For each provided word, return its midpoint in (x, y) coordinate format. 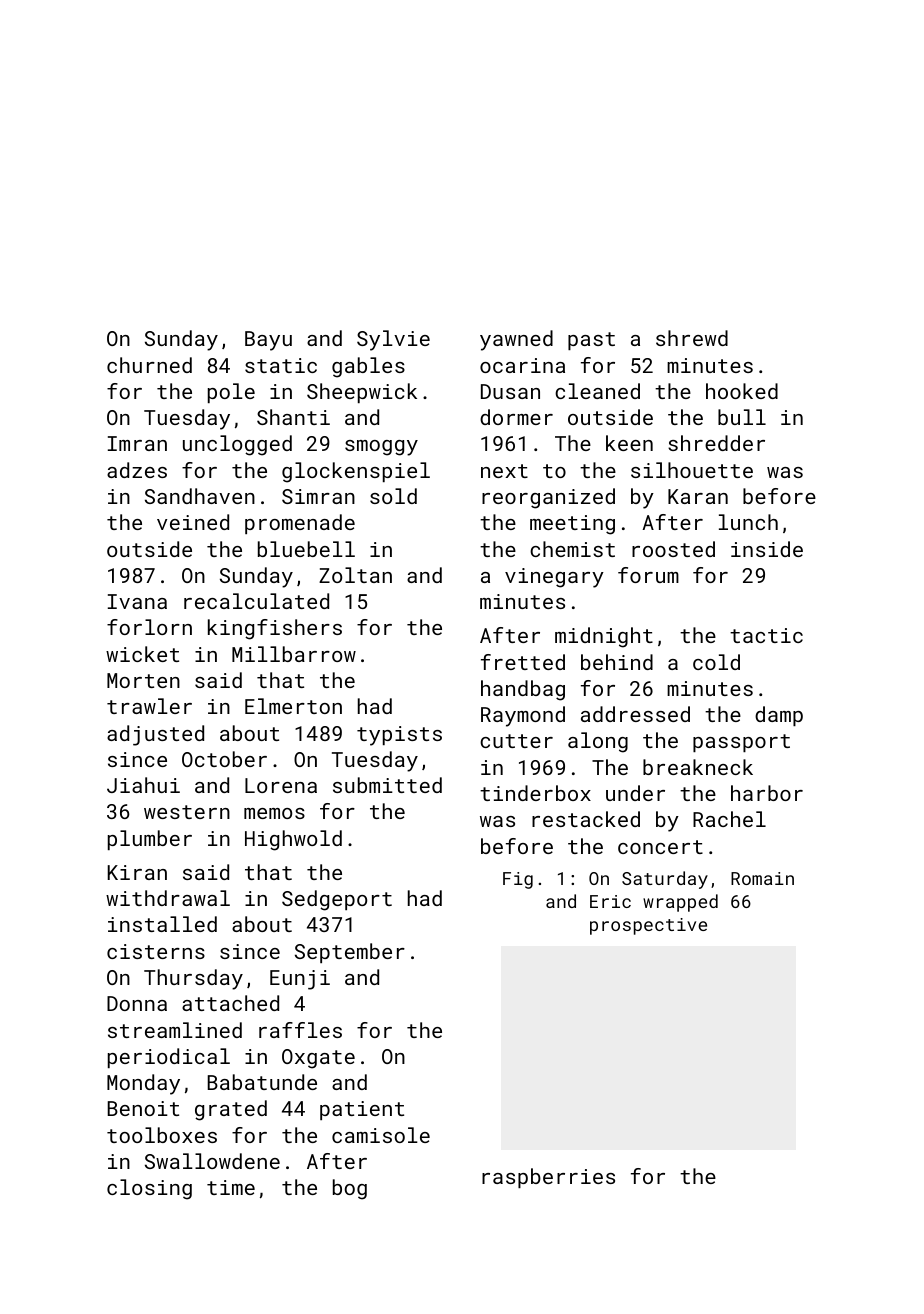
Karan (698, 496)
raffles (300, 1030)
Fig (518, 880)
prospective (648, 926)
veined (193, 522)
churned (149, 365)
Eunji (300, 980)
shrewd (692, 338)
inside (767, 549)
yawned (516, 340)
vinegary (554, 578)
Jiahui (143, 785)
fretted (523, 662)
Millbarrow (294, 654)
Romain (762, 878)
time (231, 1187)
